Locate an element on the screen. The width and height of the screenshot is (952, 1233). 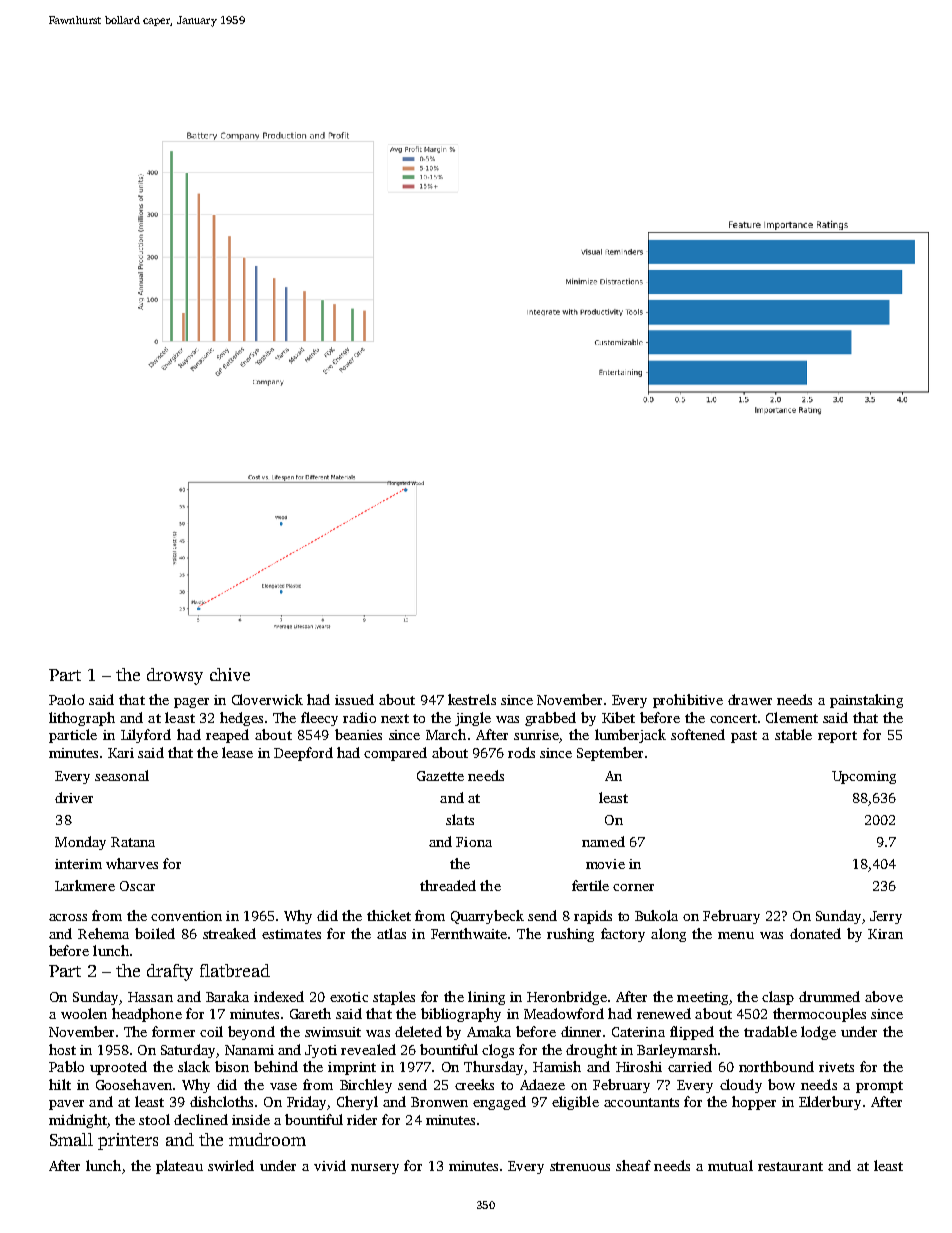
sunrise is located at coordinates (536, 735).
